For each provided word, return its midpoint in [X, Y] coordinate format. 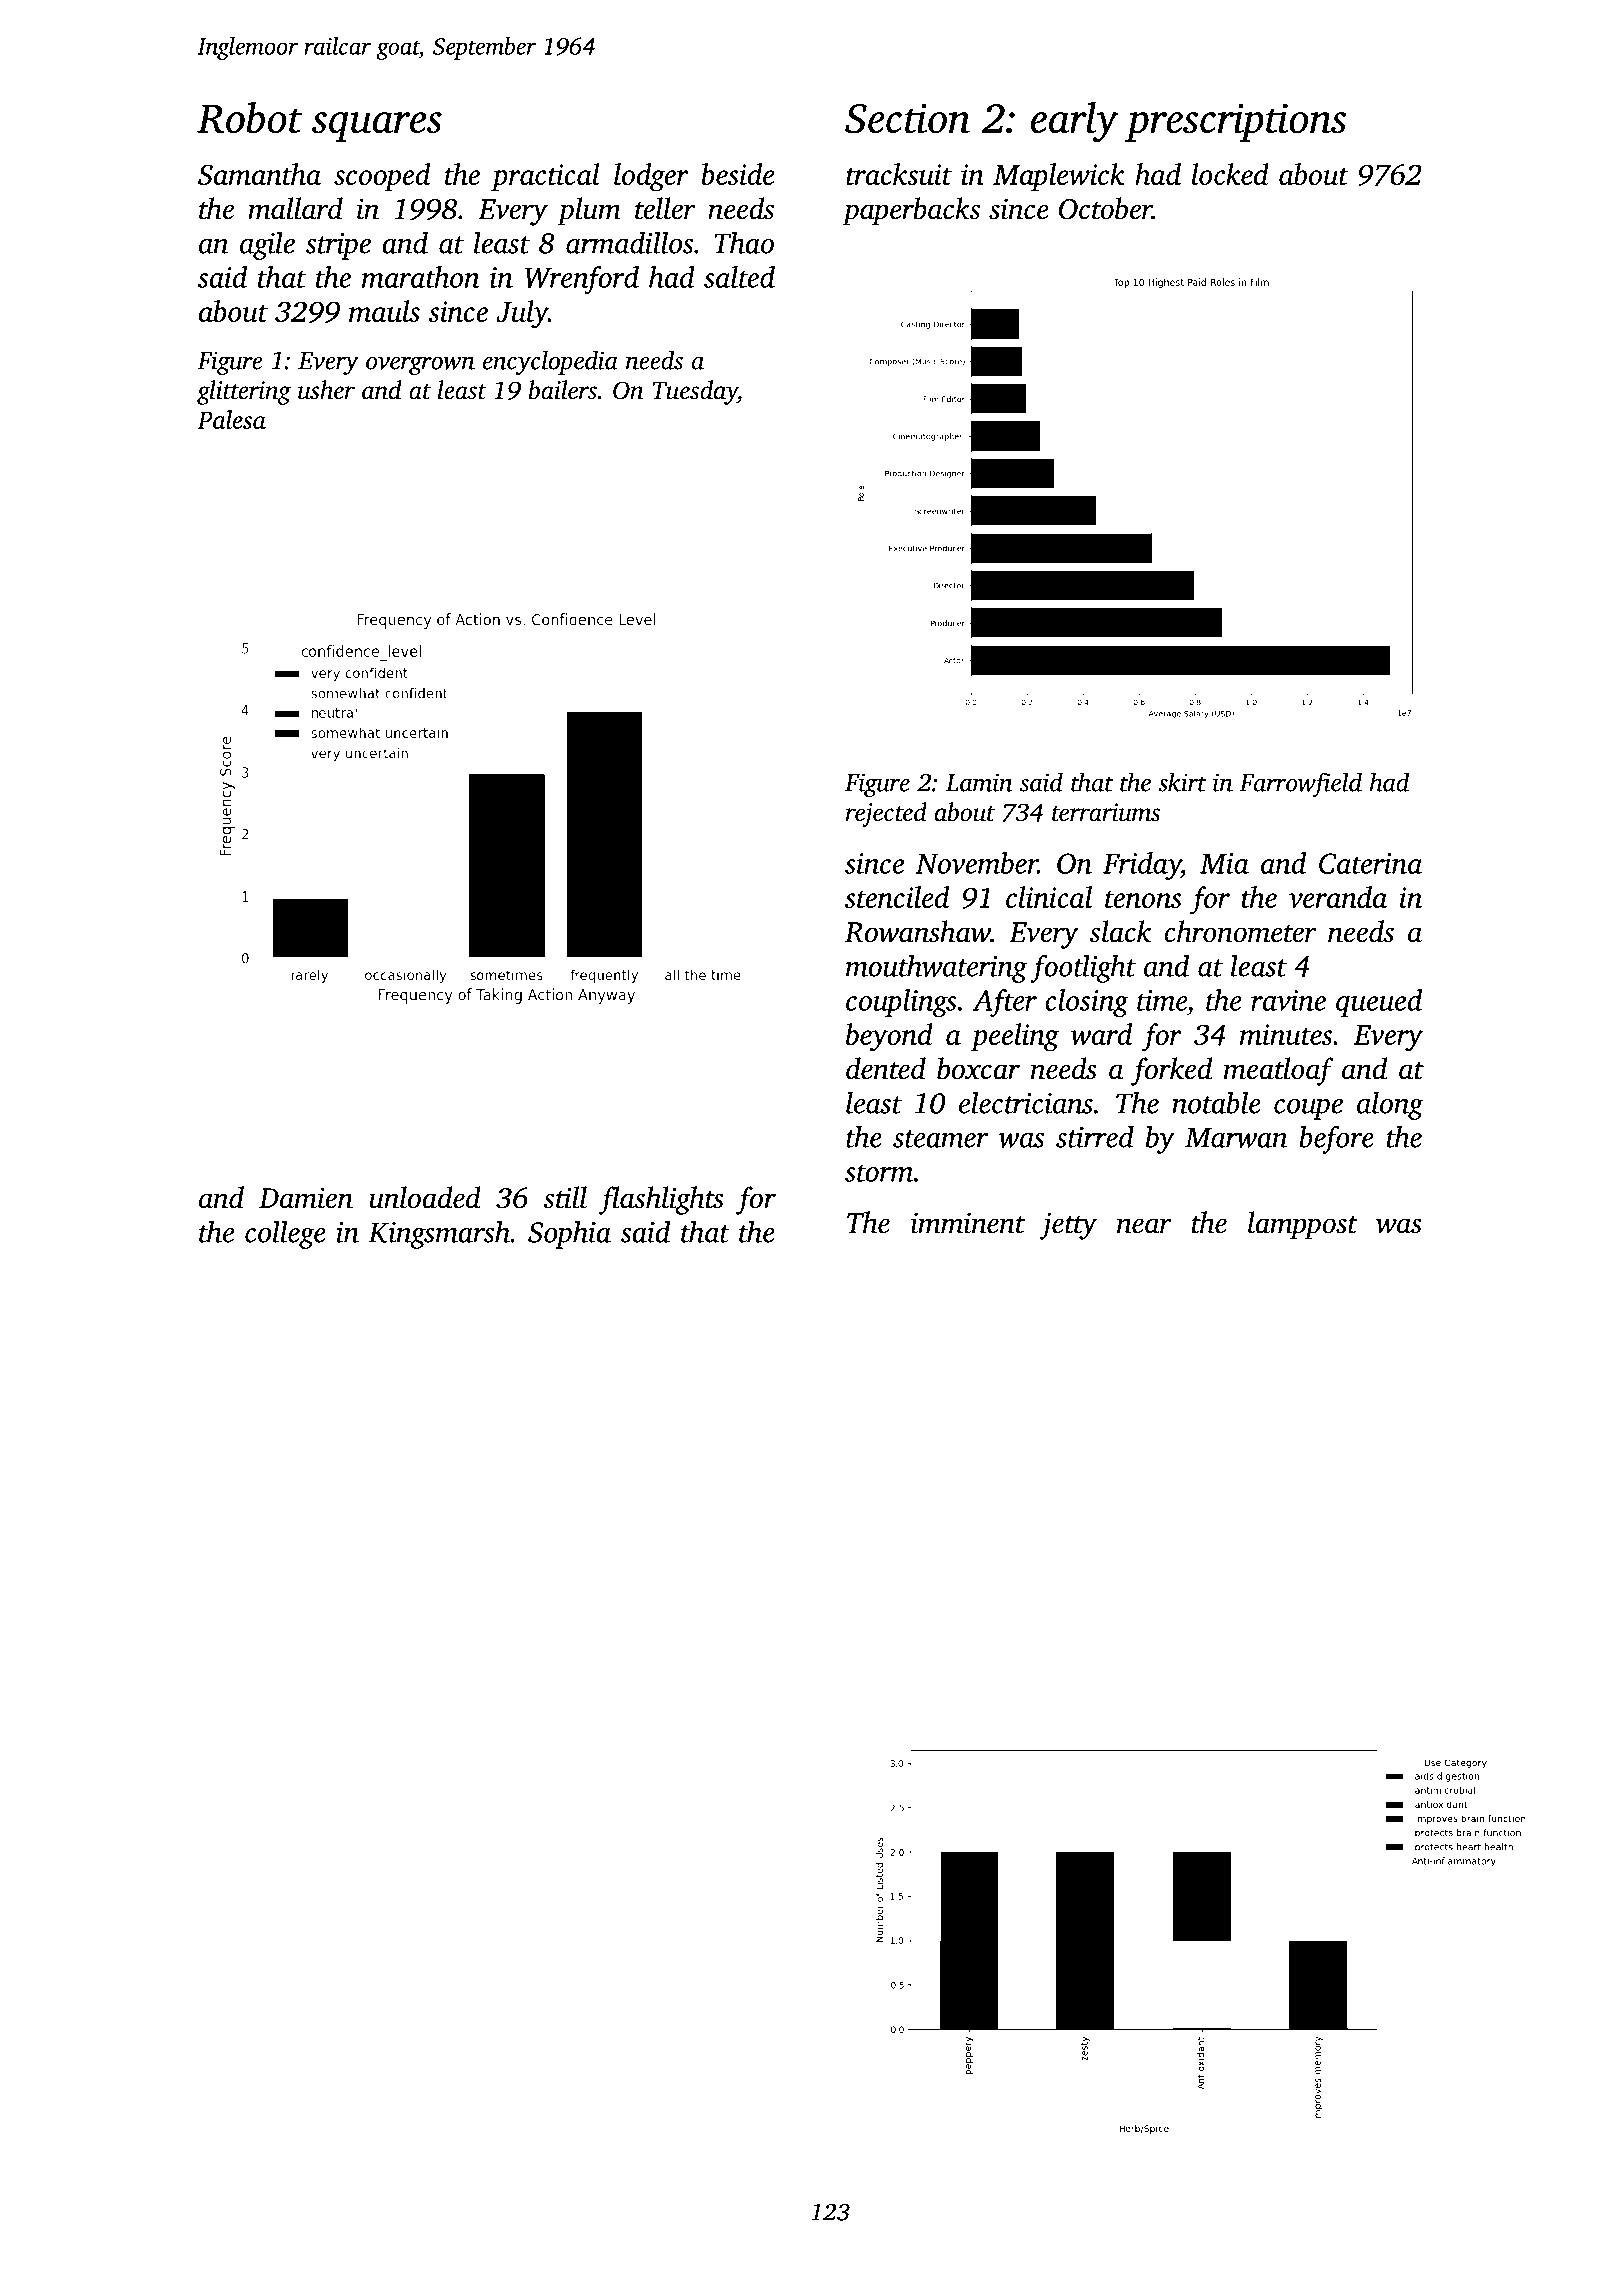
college [285, 1234]
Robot [249, 118]
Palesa [231, 419]
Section [907, 118]
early [1074, 122]
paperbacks [911, 211]
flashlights [661, 1200]
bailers [563, 390]
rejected [886, 814]
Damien [306, 1198]
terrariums [1106, 812]
